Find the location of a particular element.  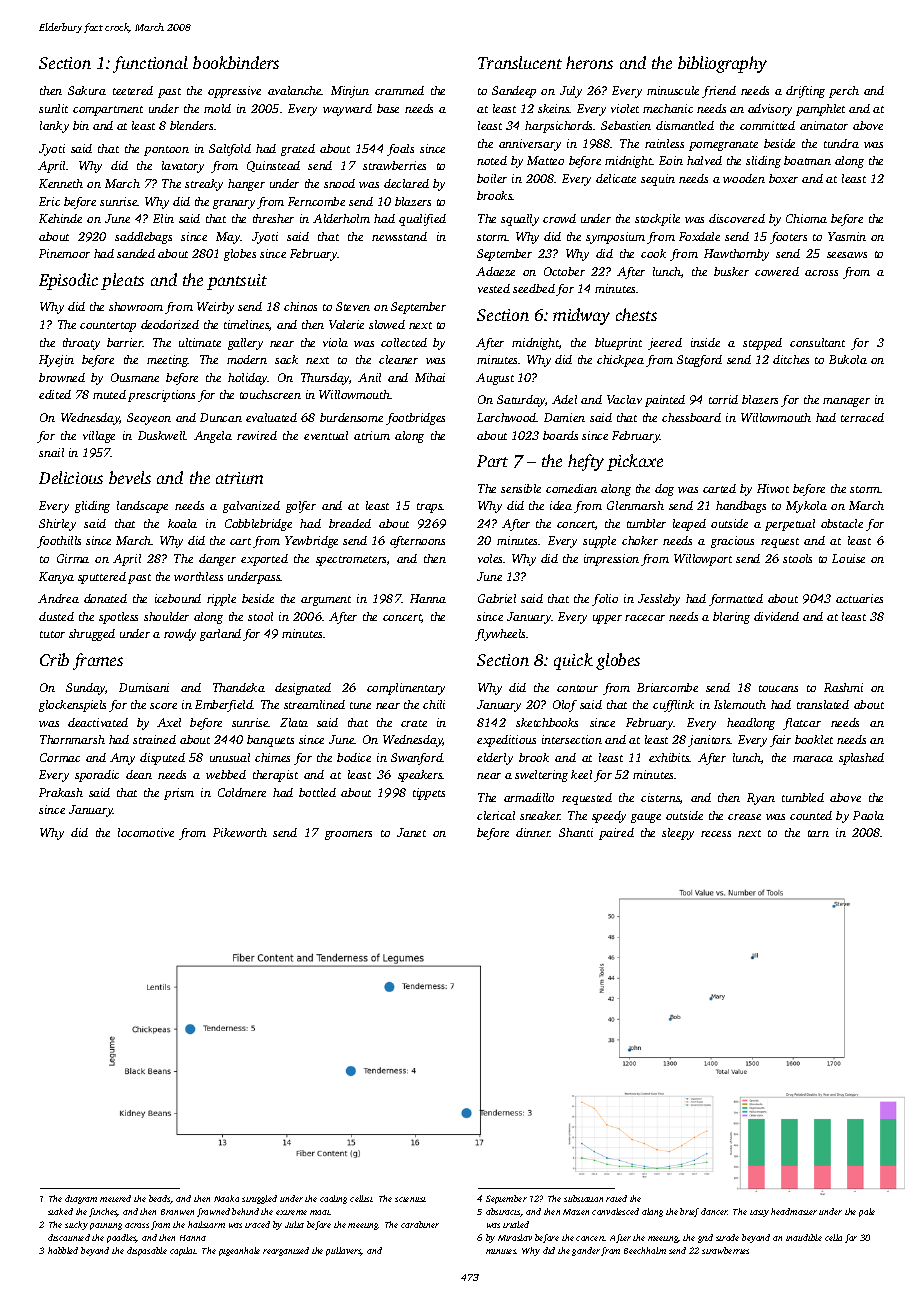

recess is located at coordinates (716, 834).
